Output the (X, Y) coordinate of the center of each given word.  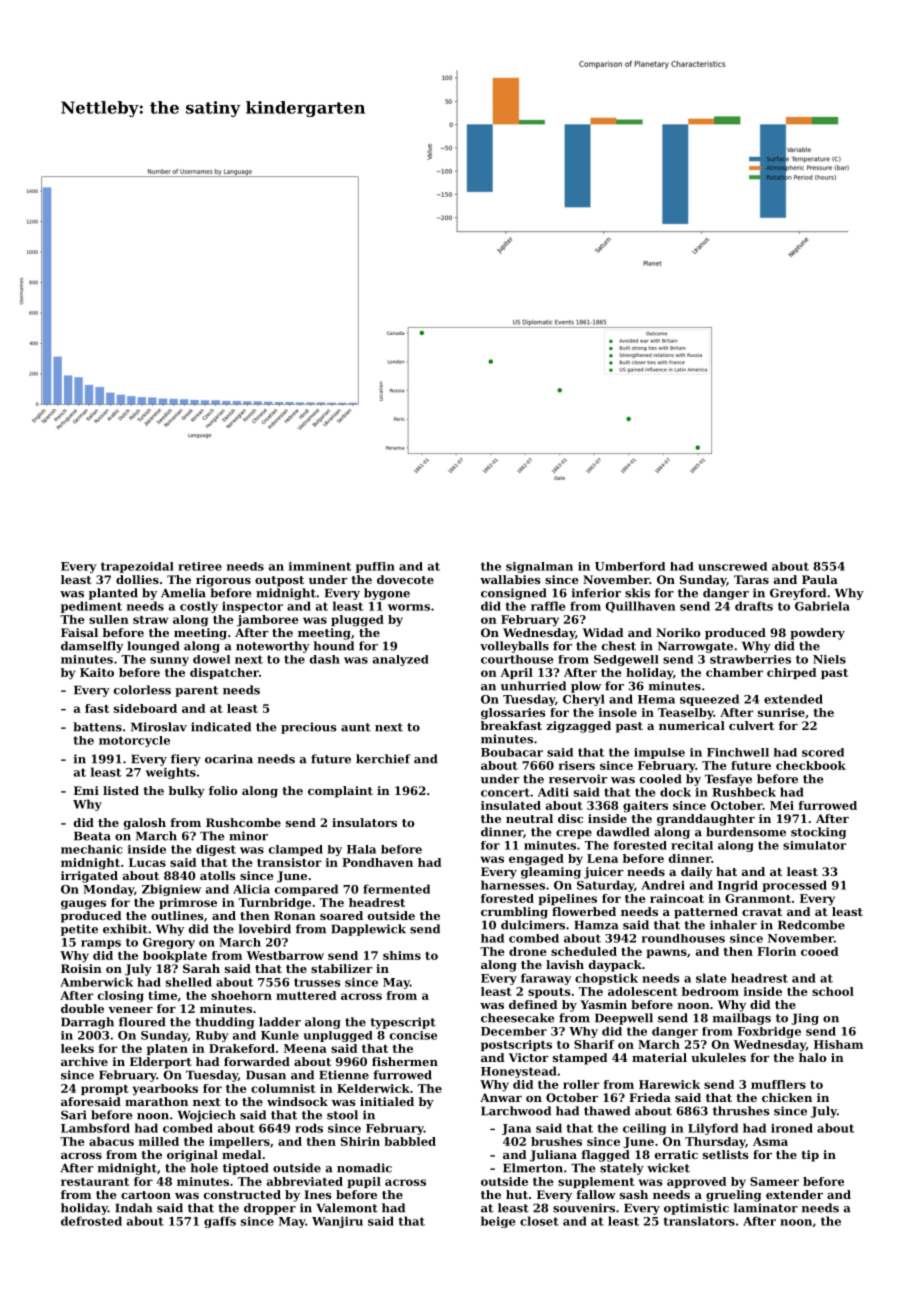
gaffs (220, 1222)
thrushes (741, 1111)
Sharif (594, 1044)
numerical (692, 725)
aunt (356, 727)
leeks (77, 1048)
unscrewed (732, 566)
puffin (375, 567)
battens (97, 727)
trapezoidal (137, 567)
